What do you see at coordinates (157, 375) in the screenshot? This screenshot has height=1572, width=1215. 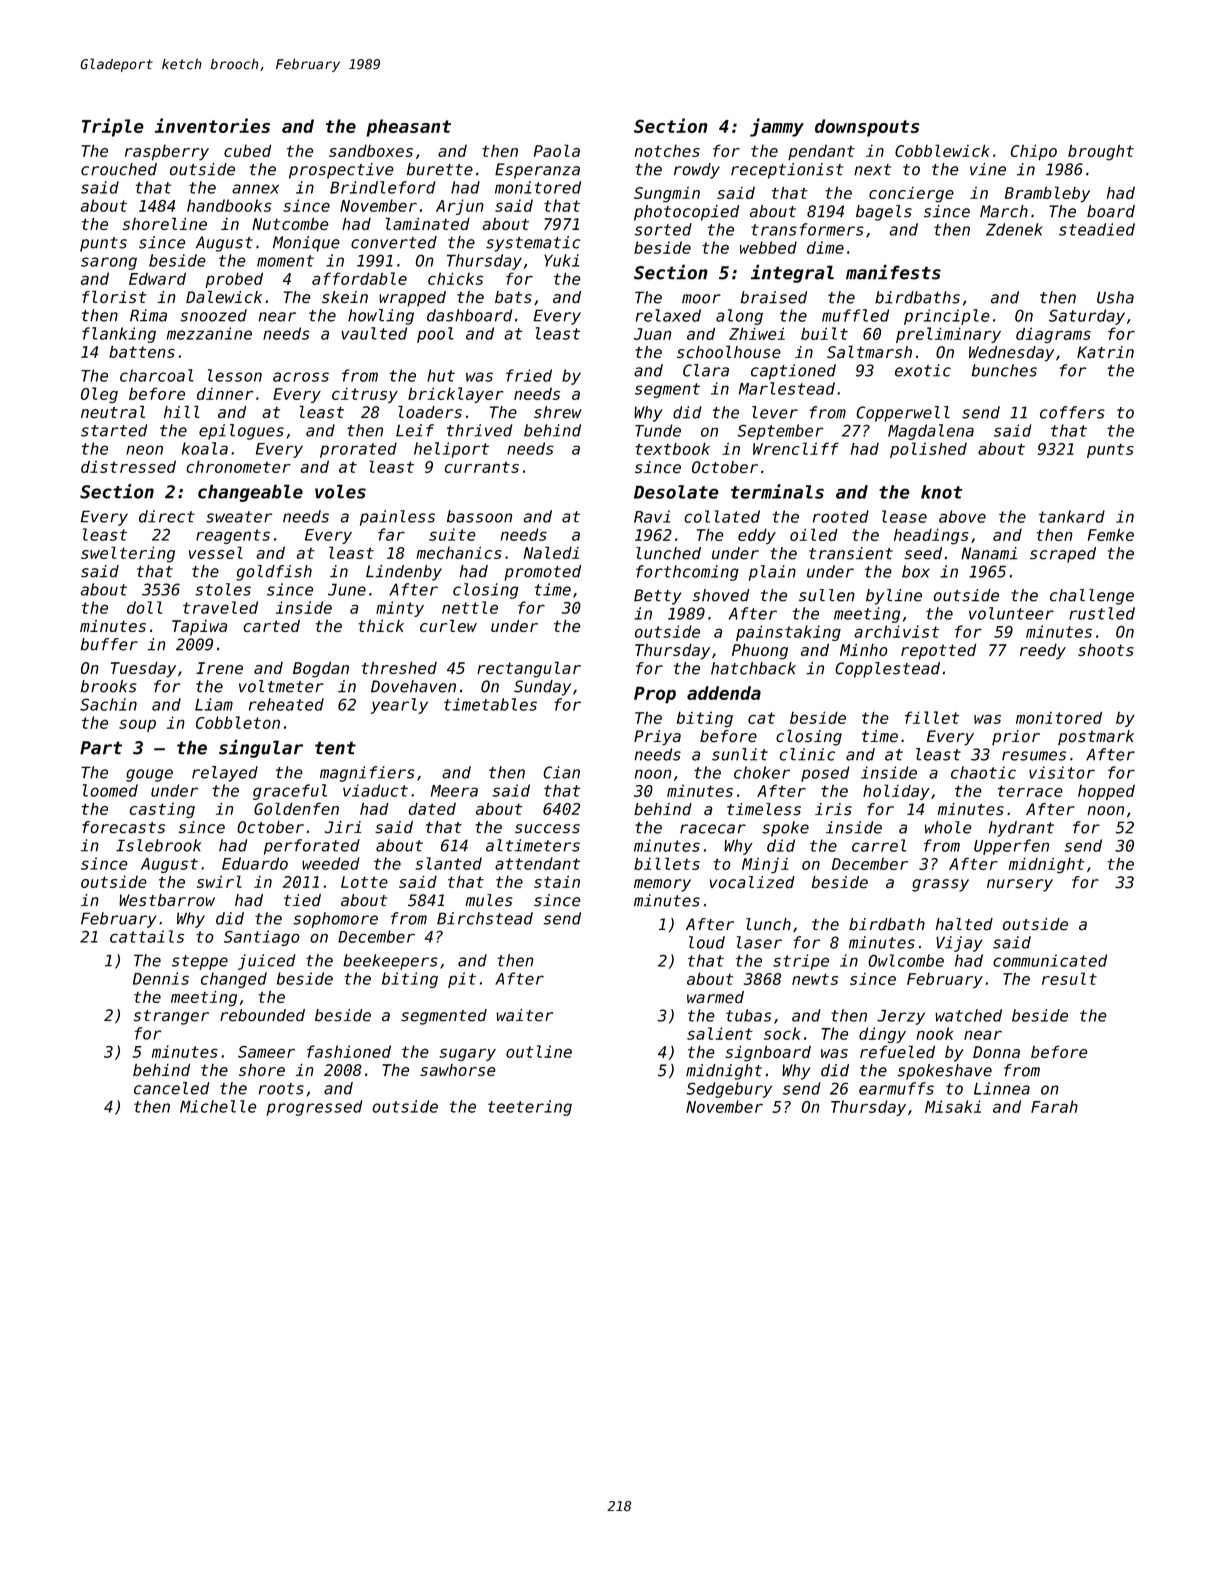 I see `charcoal` at bounding box center [157, 375].
